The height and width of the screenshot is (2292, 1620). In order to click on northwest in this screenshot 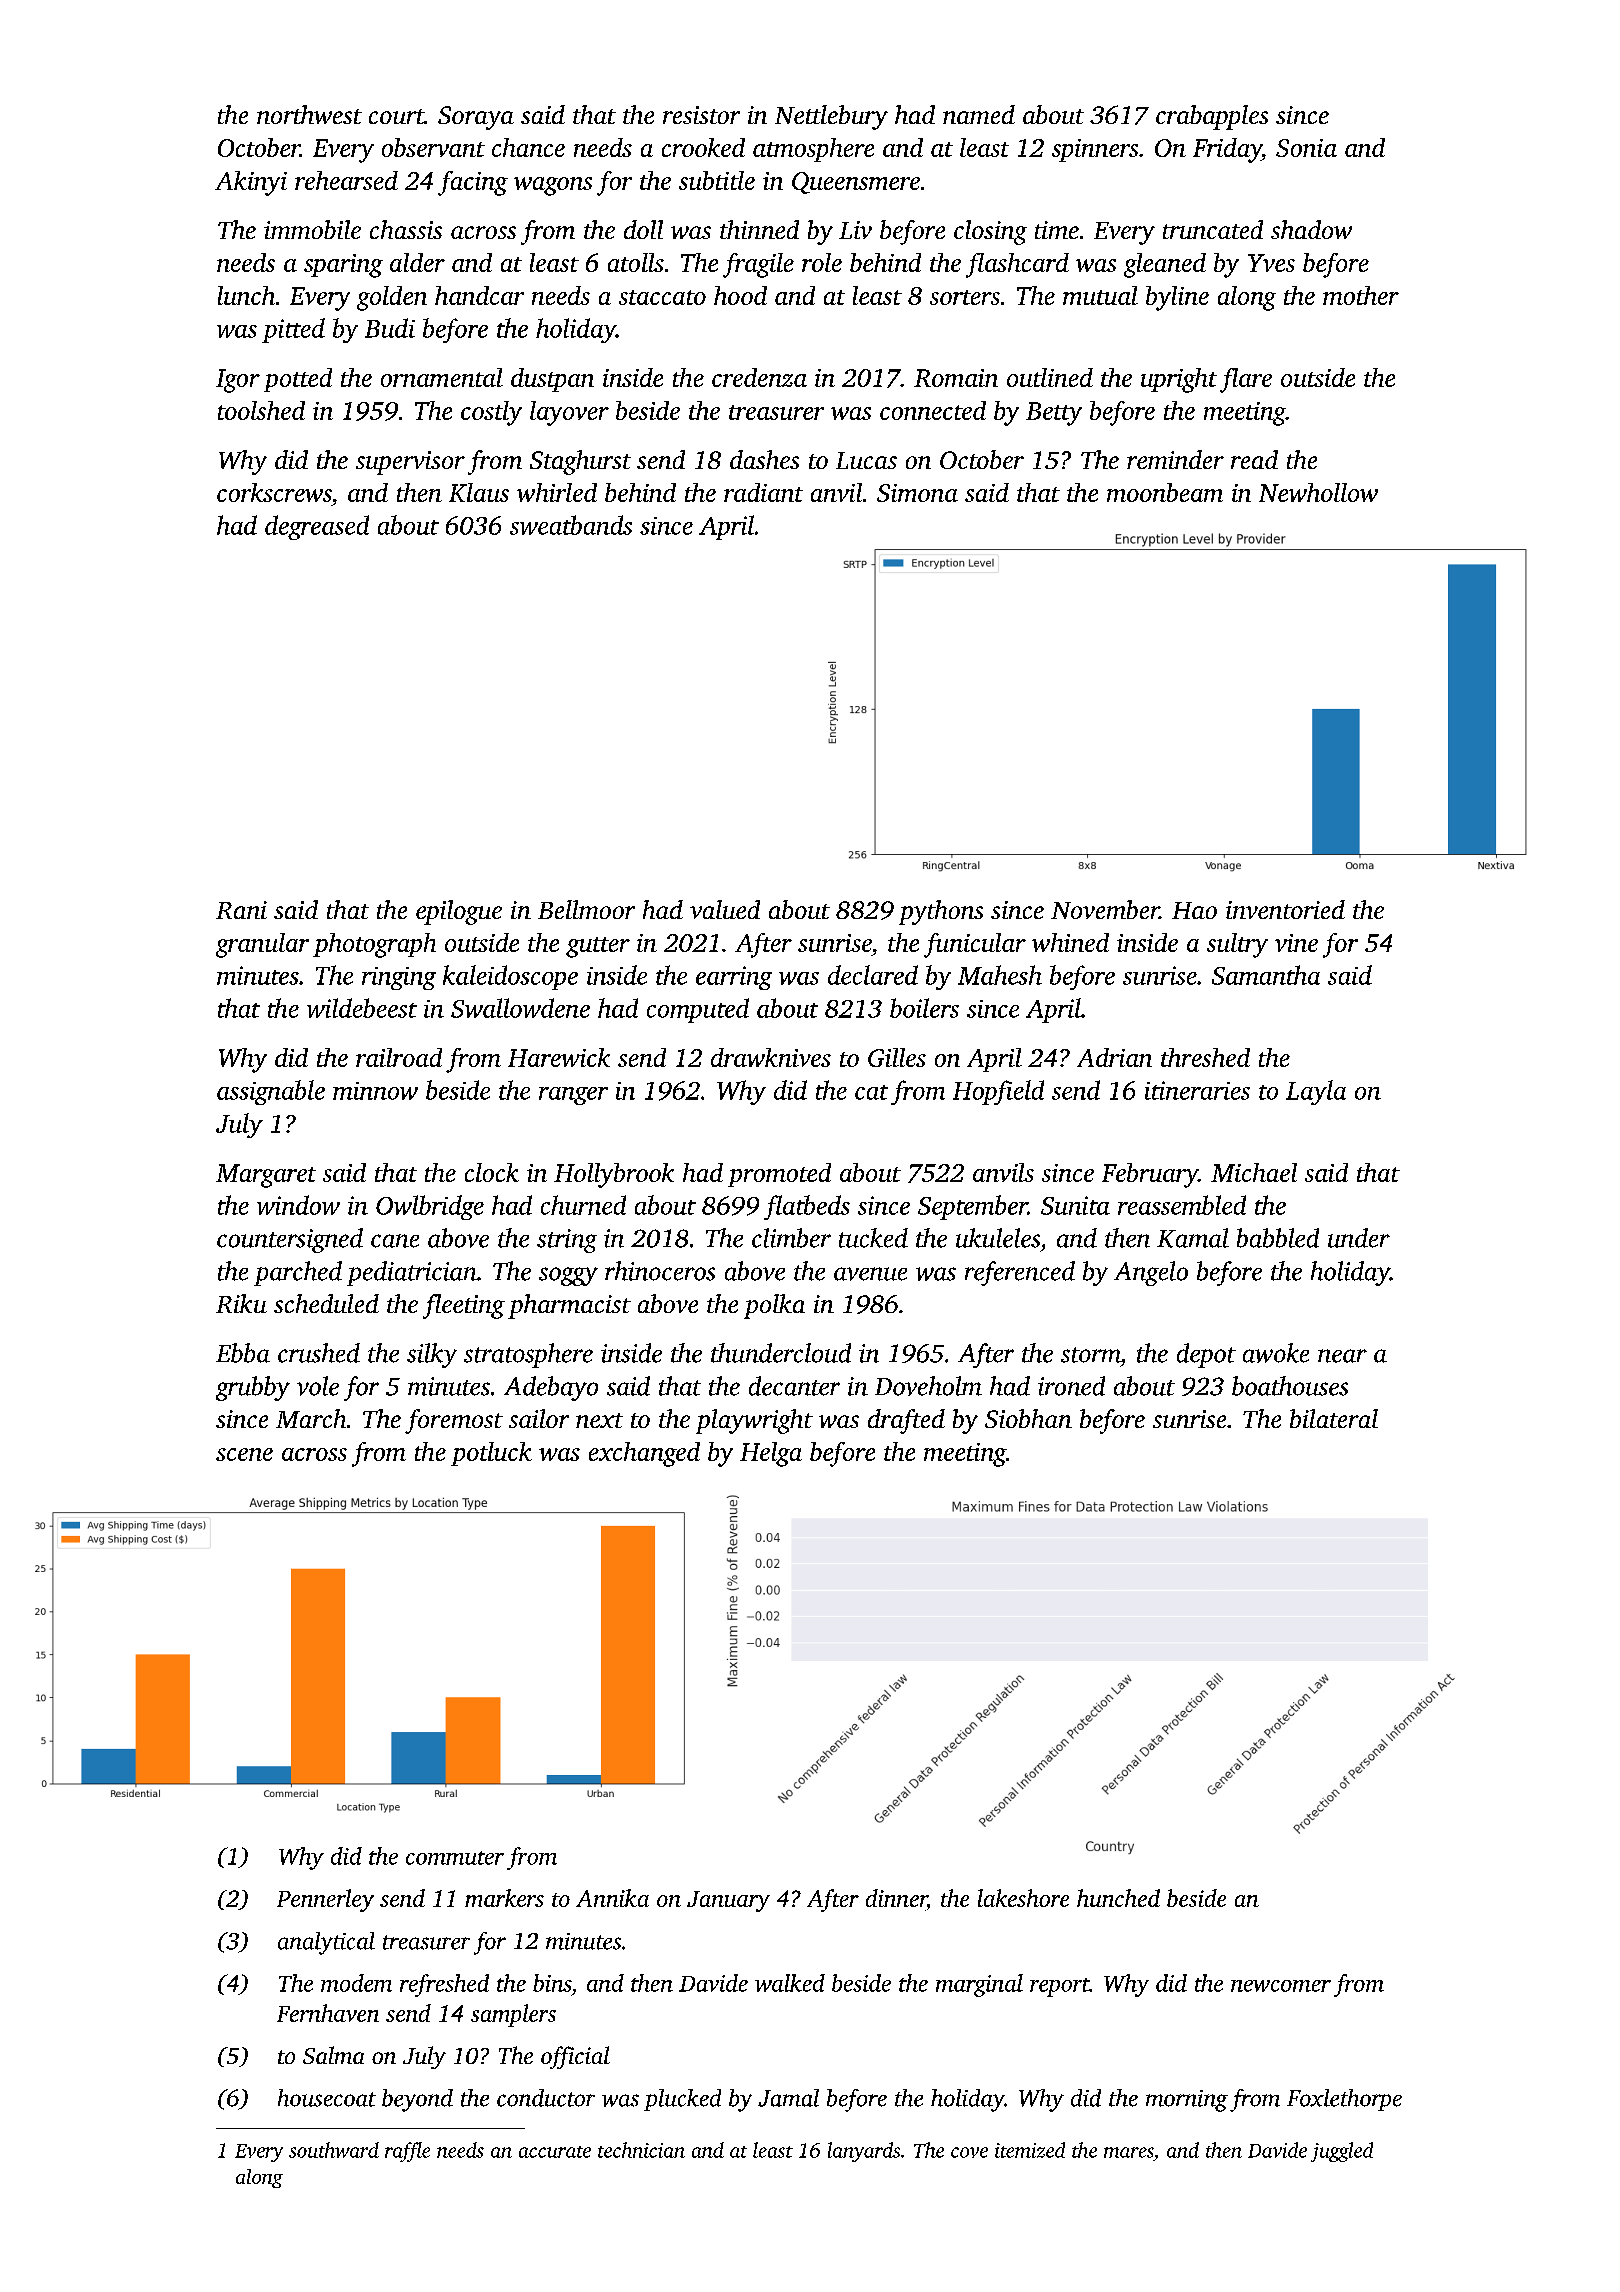, I will do `click(309, 114)`.
